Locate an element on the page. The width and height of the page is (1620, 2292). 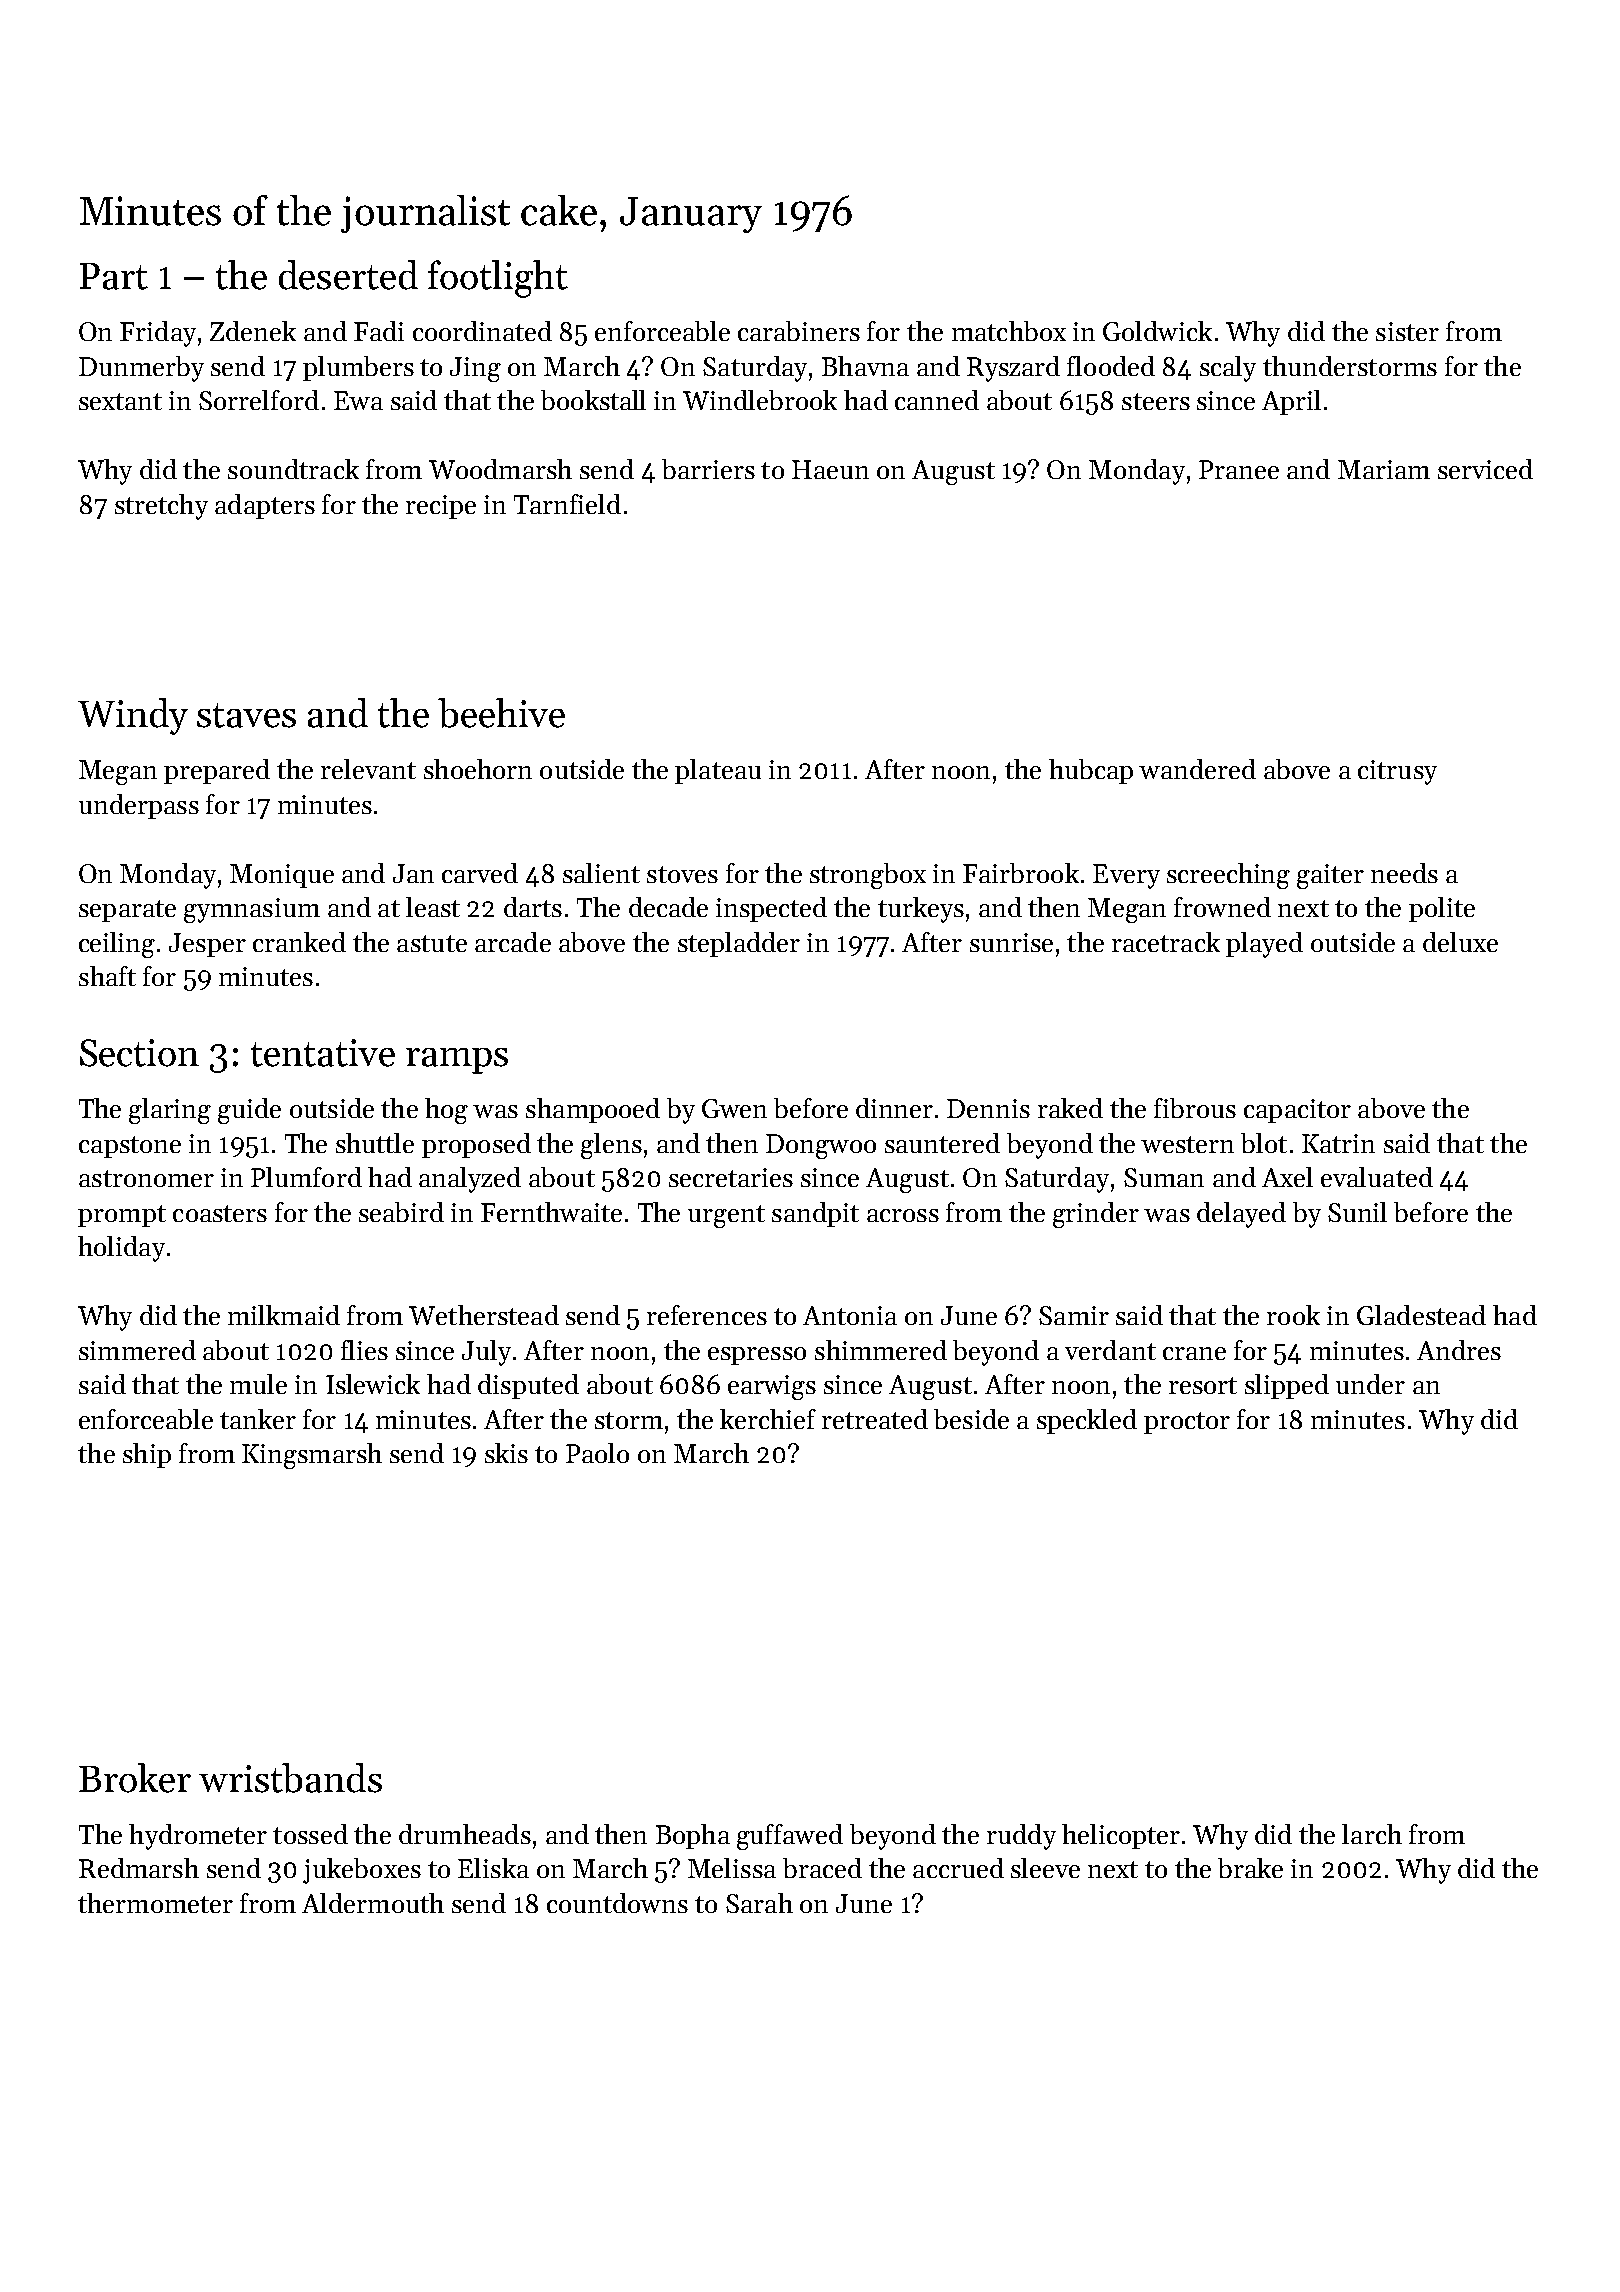
wristbands is located at coordinates (290, 1778).
